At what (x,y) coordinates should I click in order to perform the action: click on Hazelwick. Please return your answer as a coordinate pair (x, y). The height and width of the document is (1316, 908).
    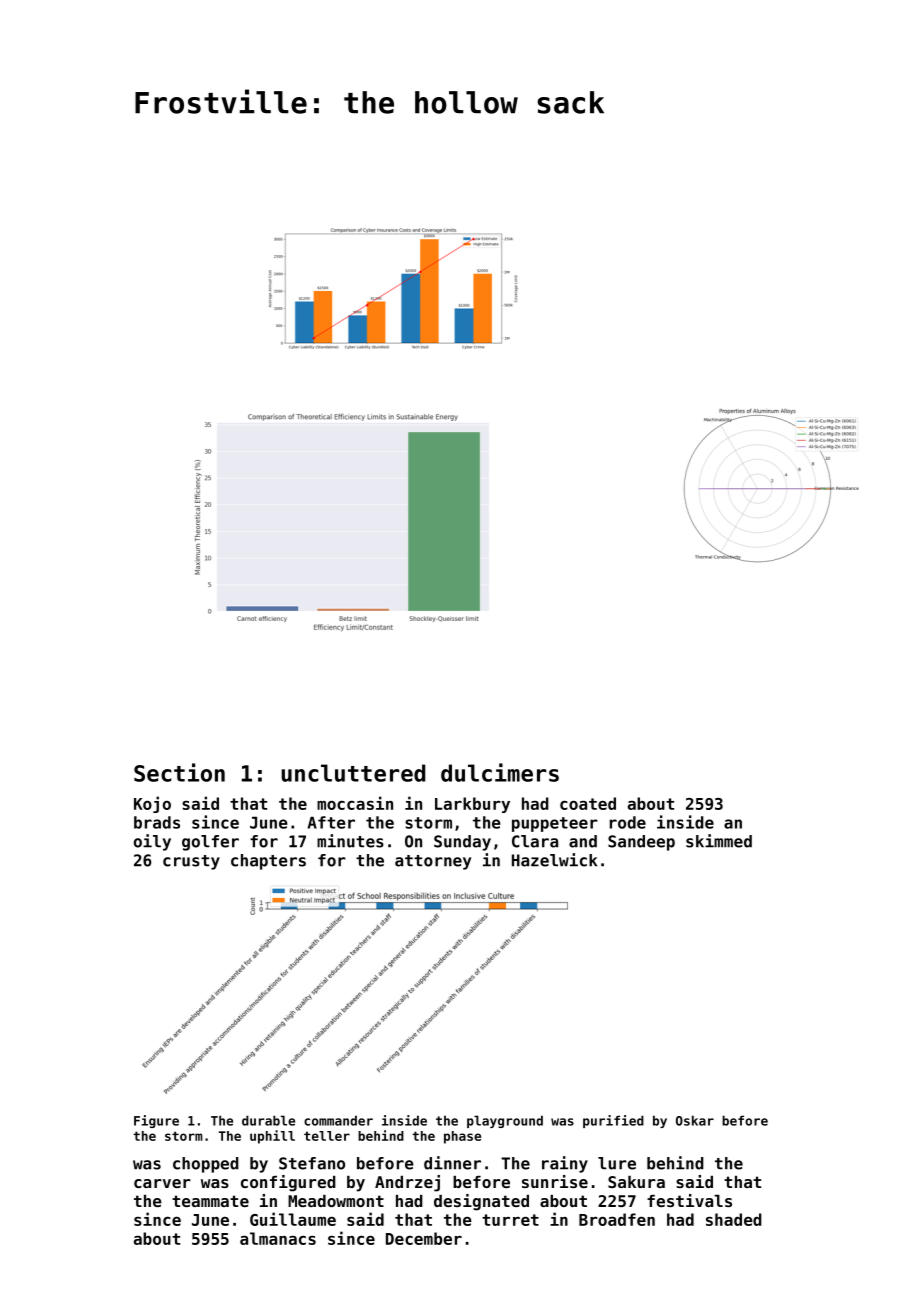
    Looking at the image, I should click on (554, 860).
